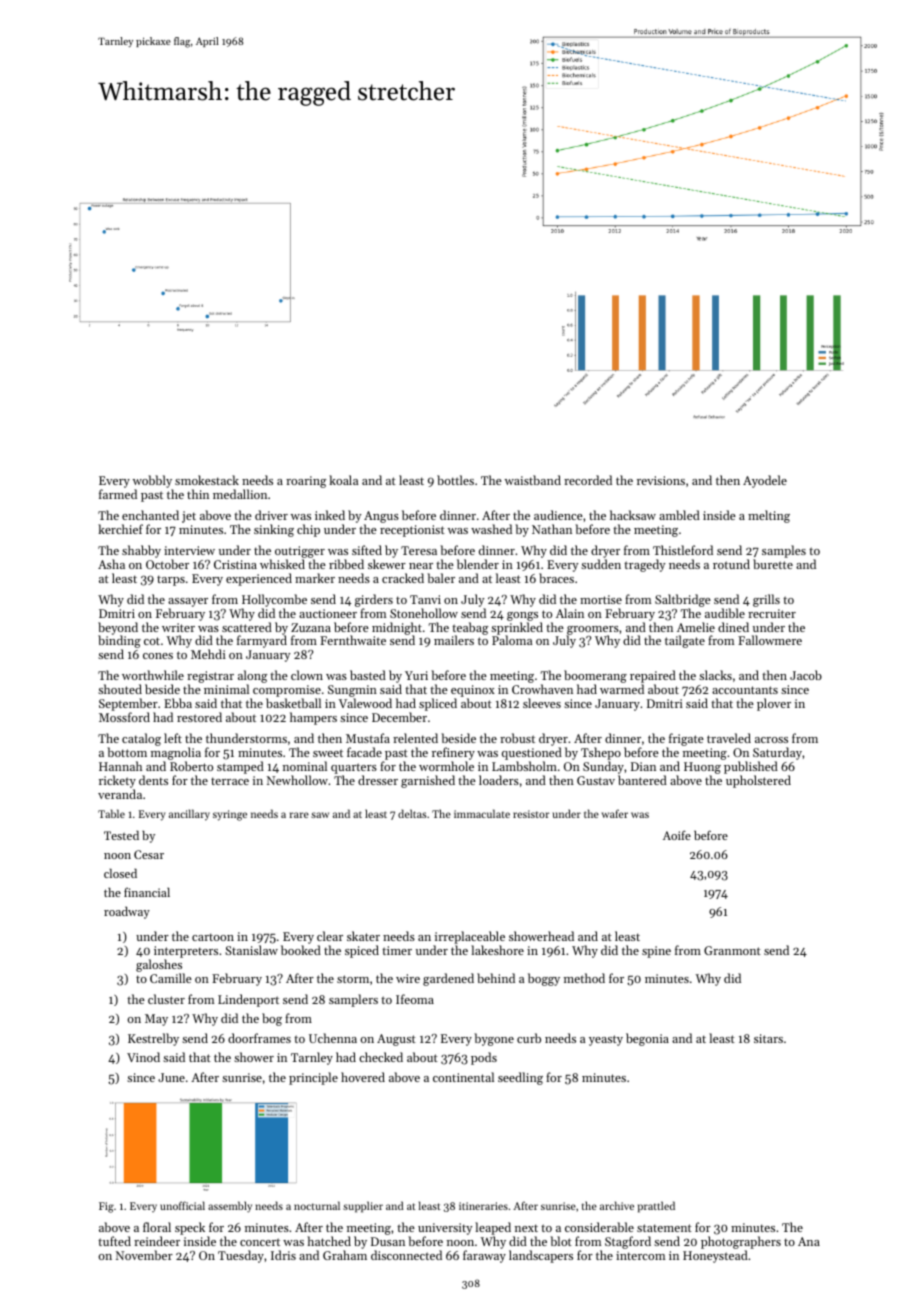 This image has width=924, height=1308. What do you see at coordinates (732, 950) in the image?
I see `Granmont` at bounding box center [732, 950].
